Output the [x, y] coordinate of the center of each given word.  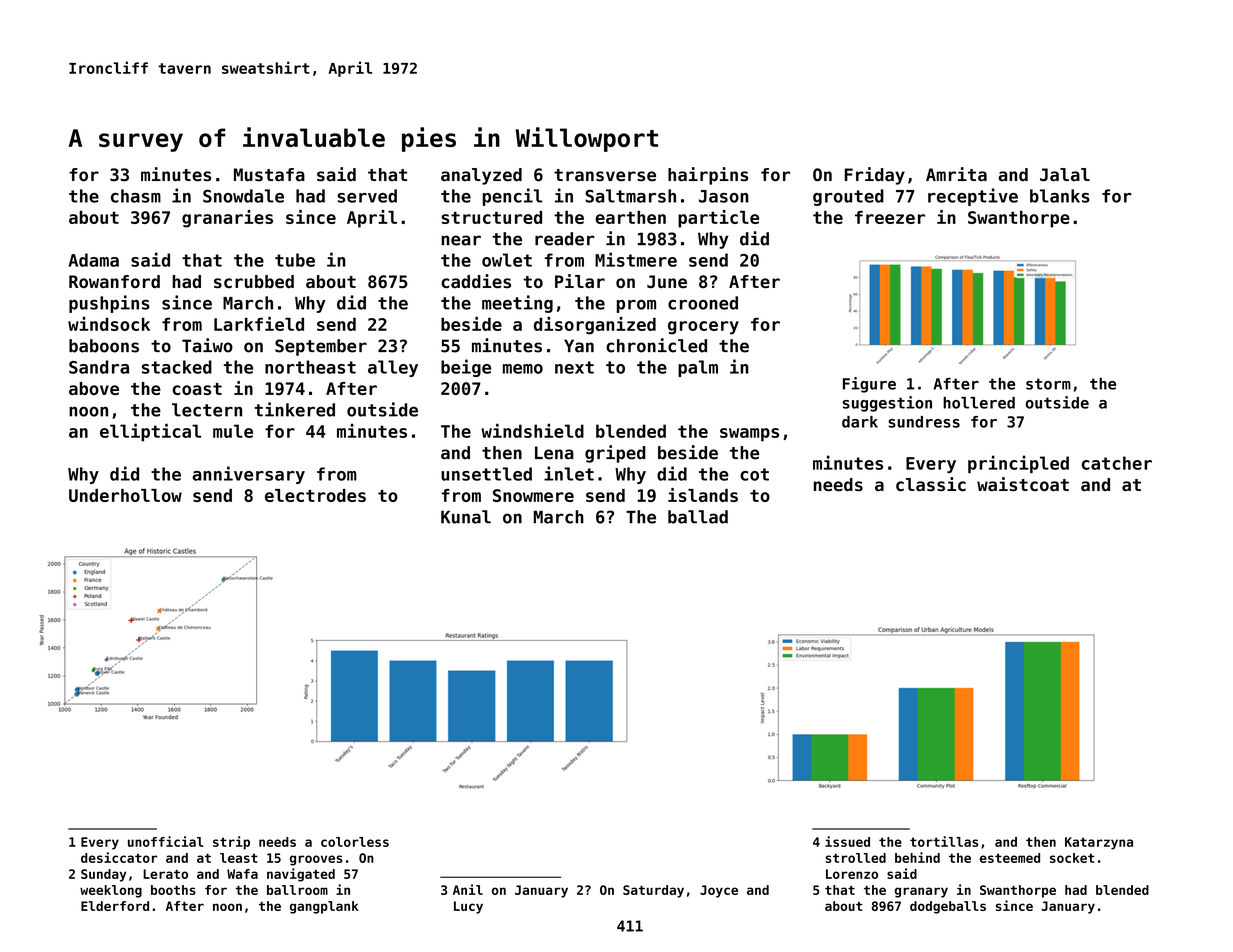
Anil [468, 889]
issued [847, 841]
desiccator [119, 857]
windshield [532, 431]
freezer [890, 217]
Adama [94, 260]
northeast [310, 367]
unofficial [165, 841]
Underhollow [125, 495]
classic [931, 484]
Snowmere [533, 495]
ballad [698, 517]
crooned [703, 303]
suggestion [887, 404]
